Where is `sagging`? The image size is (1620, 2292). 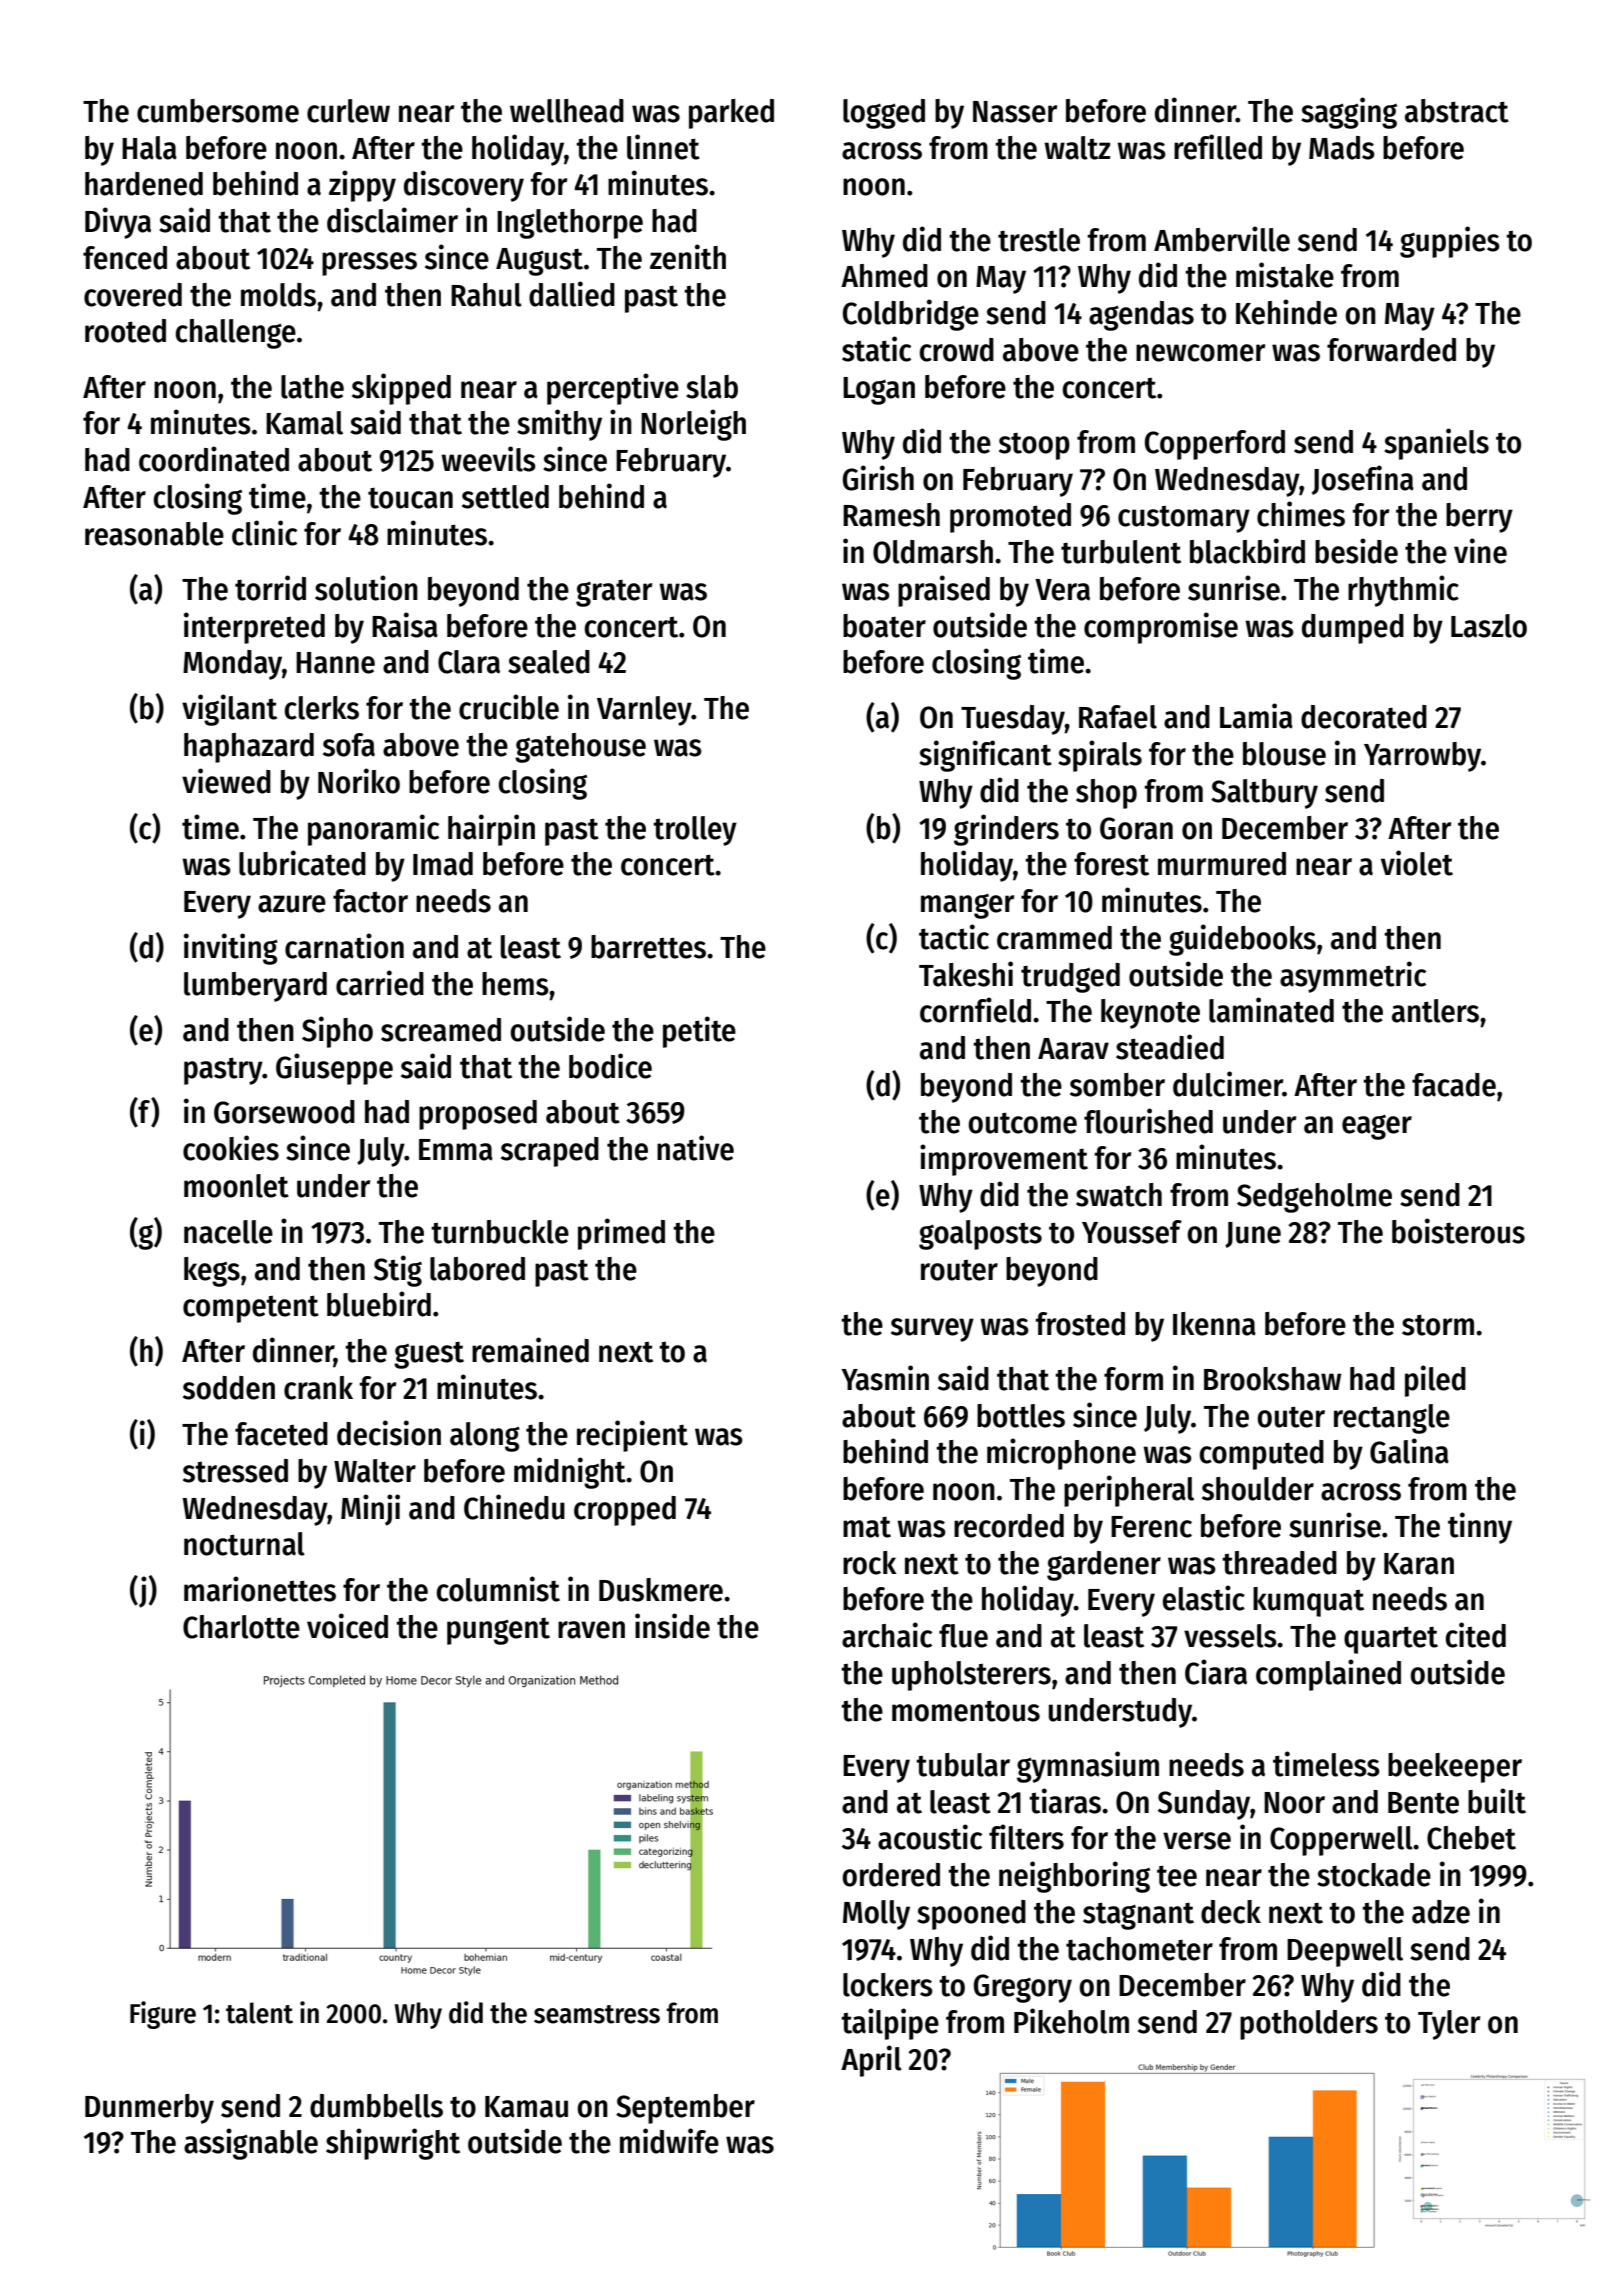 sagging is located at coordinates (1349, 113).
